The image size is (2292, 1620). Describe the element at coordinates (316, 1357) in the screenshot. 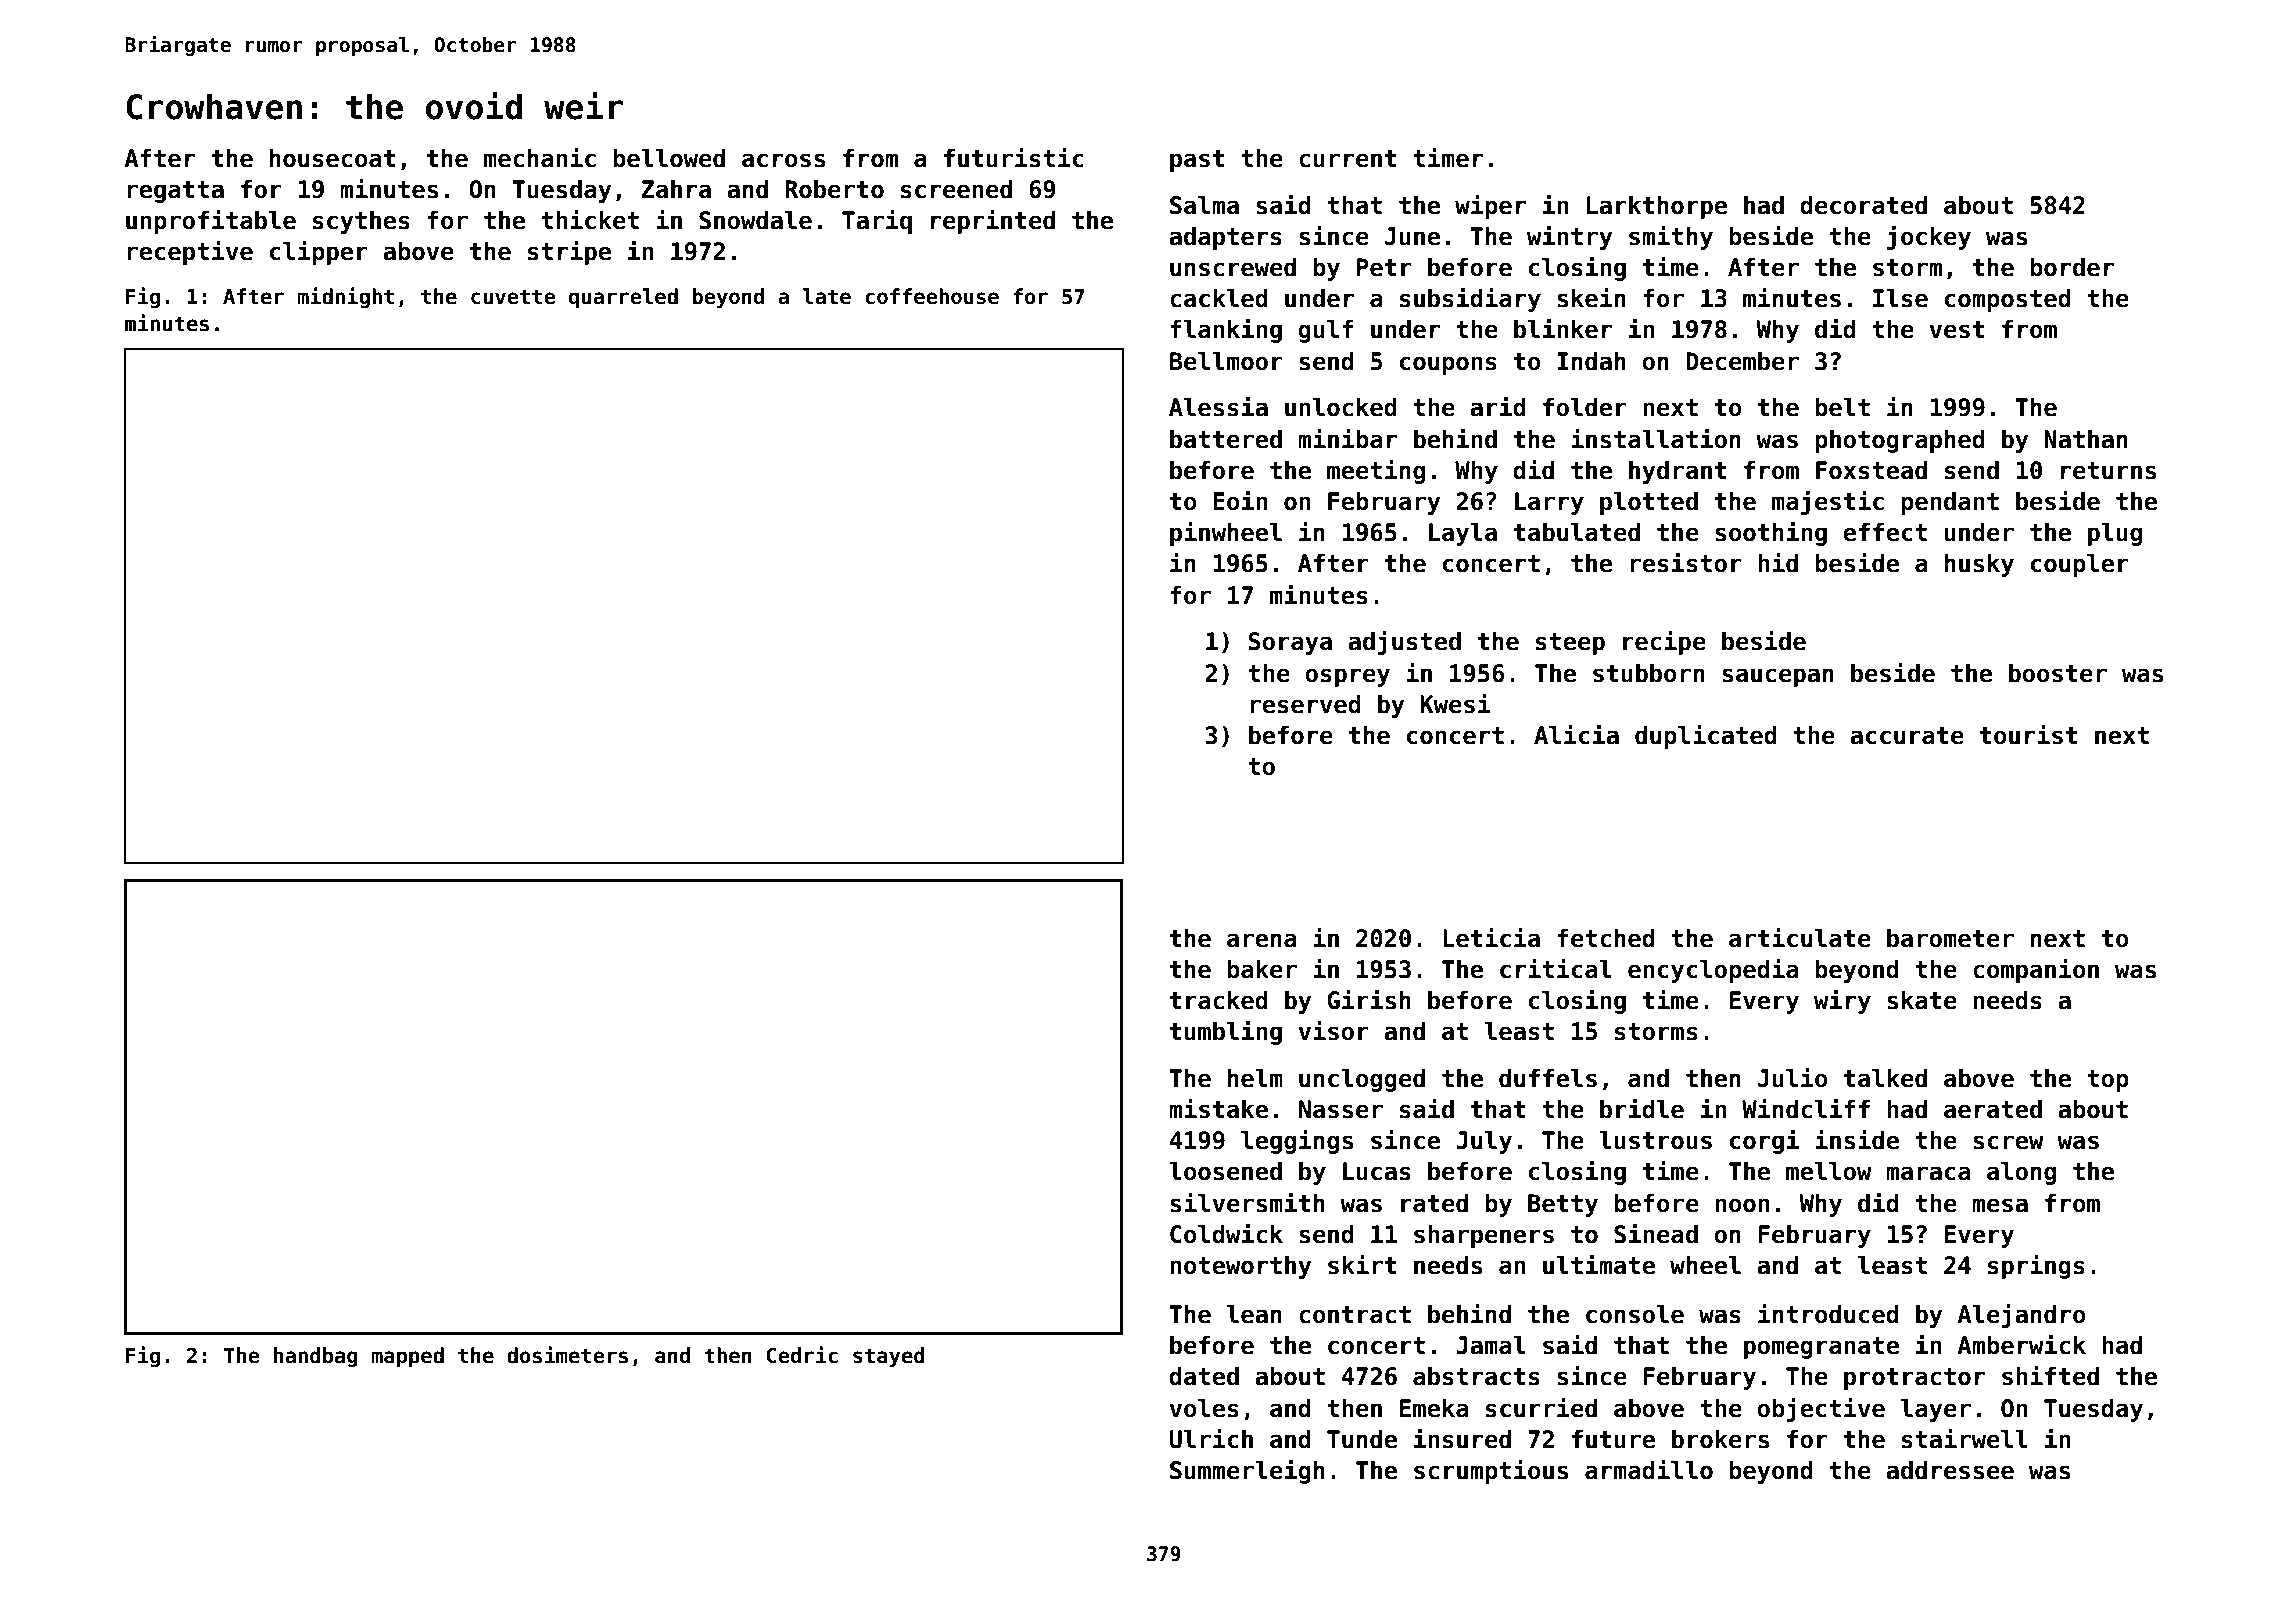

I see `handbag` at that location.
